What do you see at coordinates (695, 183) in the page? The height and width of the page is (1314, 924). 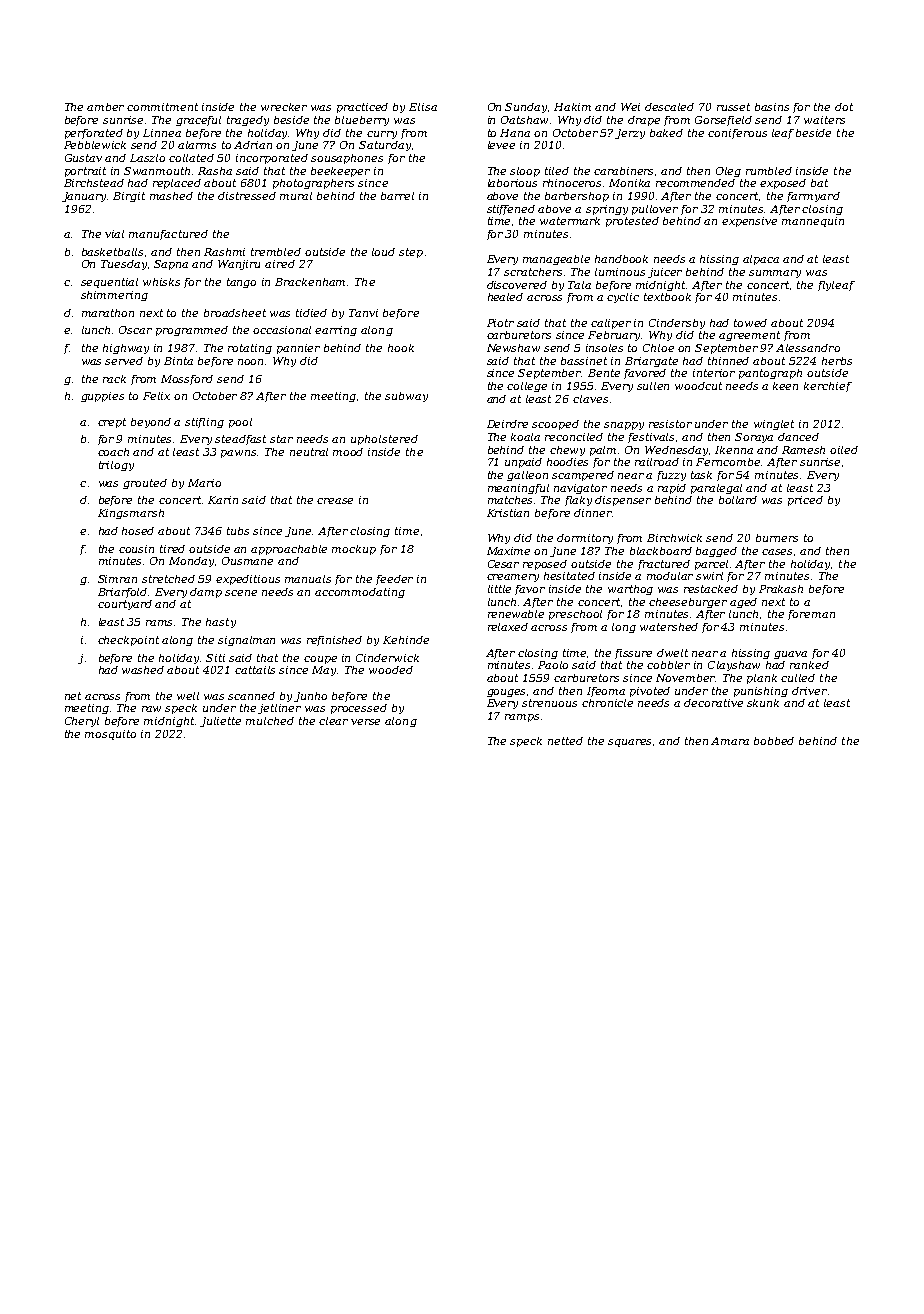 I see `recommended` at bounding box center [695, 183].
